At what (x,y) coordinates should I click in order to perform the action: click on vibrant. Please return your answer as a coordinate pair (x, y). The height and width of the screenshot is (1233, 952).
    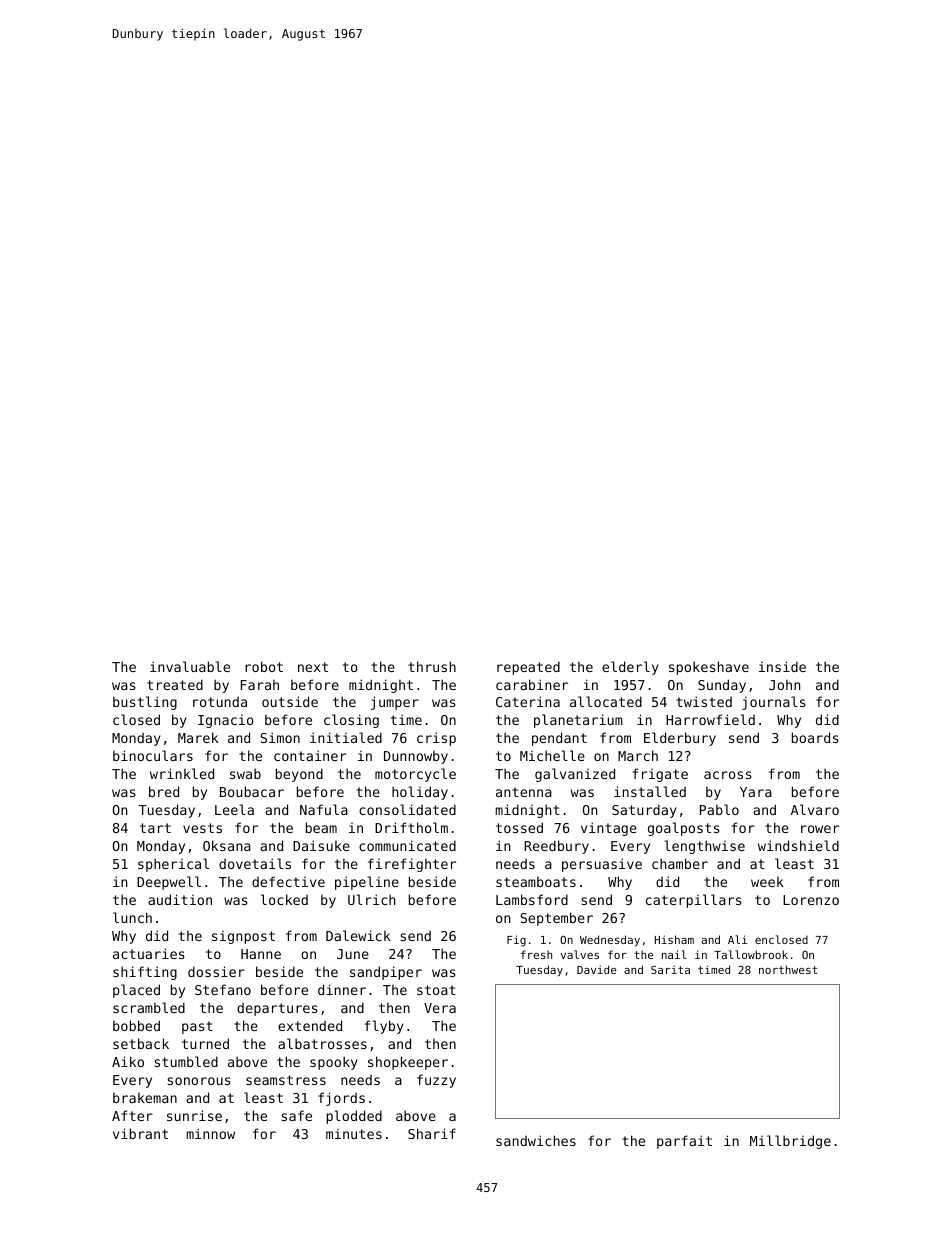
    Looking at the image, I should click on (140, 1133).
